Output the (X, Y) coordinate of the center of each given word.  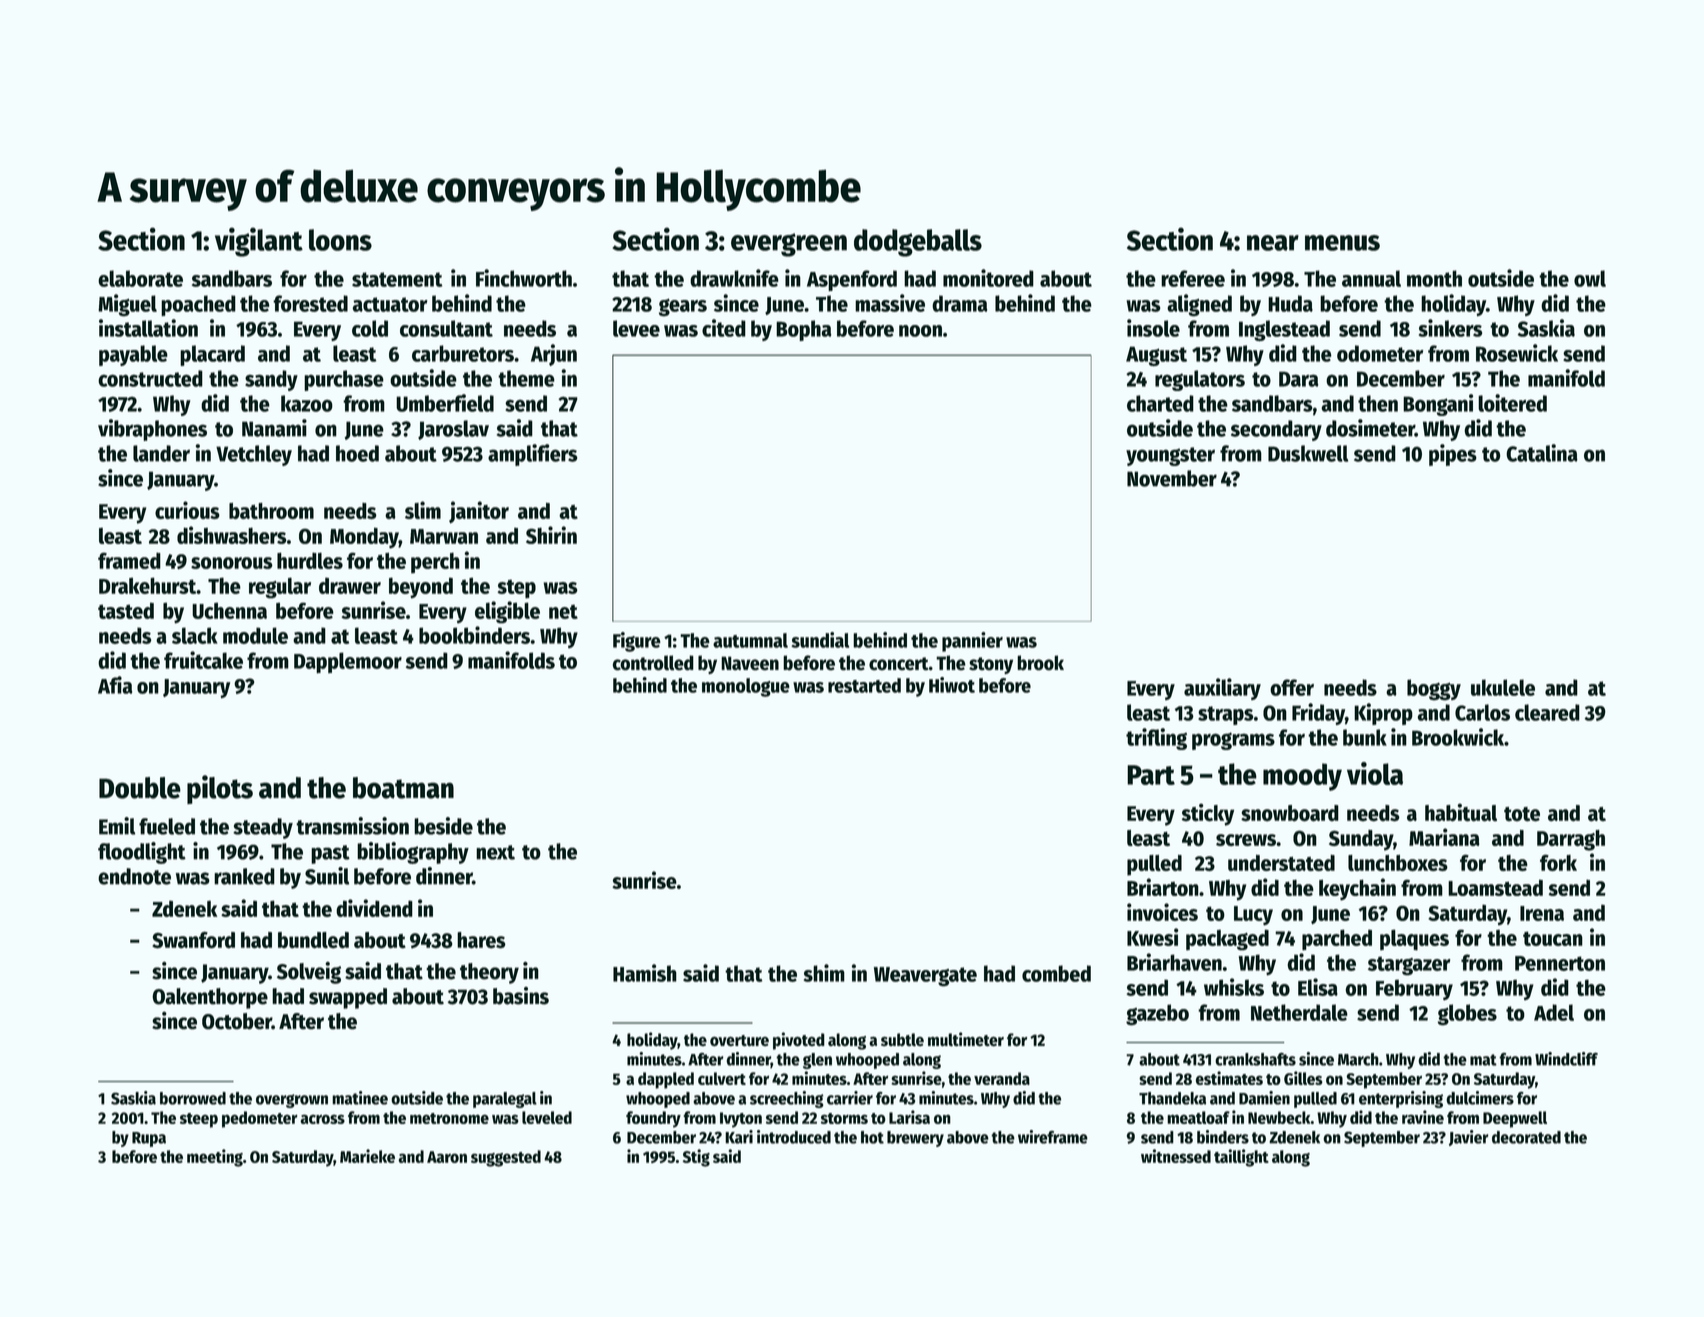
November (1172, 478)
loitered (1512, 403)
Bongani (1438, 405)
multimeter (966, 1039)
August (1156, 356)
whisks (1234, 987)
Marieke (367, 1156)
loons (340, 240)
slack (195, 635)
